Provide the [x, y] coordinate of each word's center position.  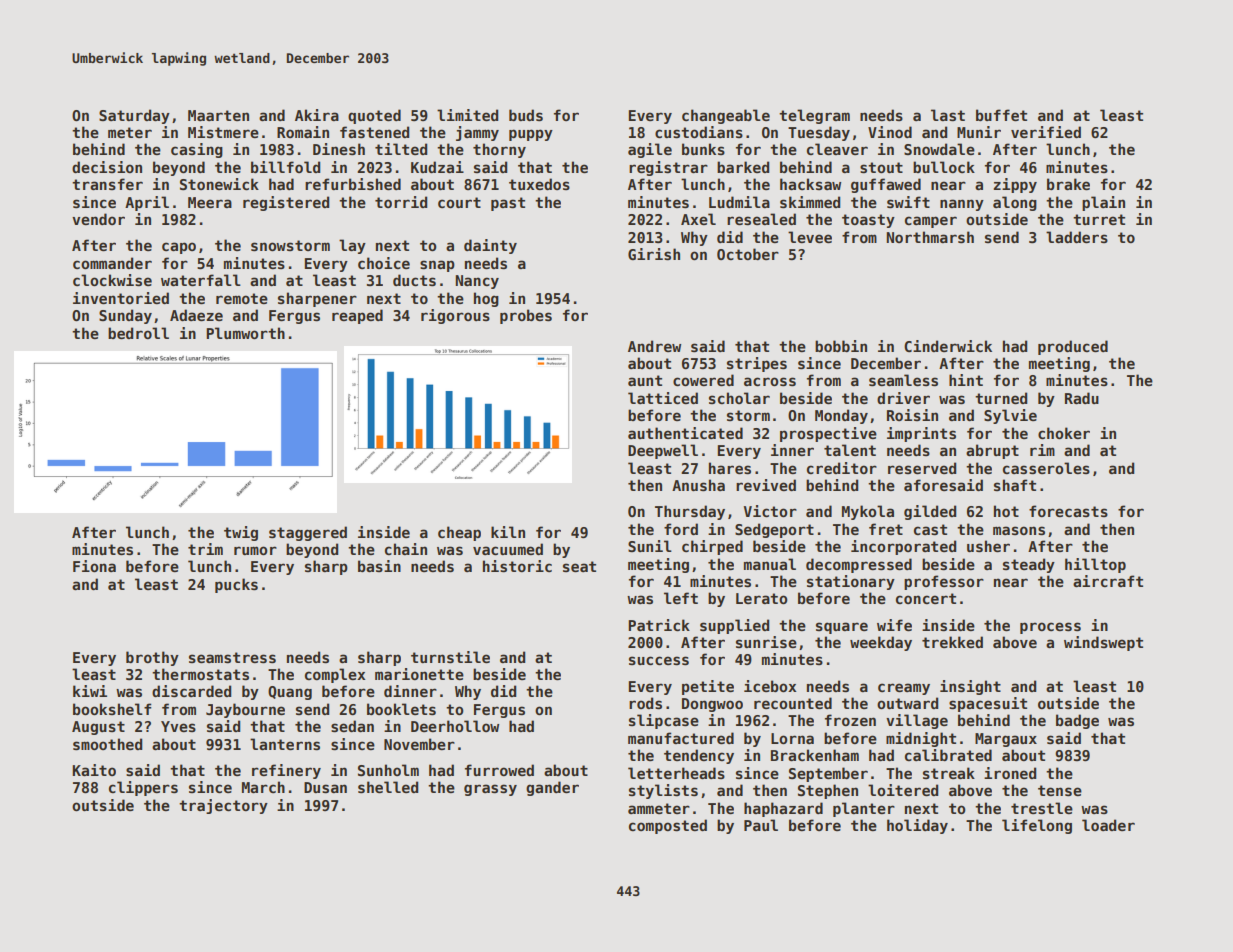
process [1050, 628]
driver [903, 398]
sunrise [766, 642]
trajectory [223, 806]
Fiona [94, 566]
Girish [654, 254]
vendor [98, 219]
